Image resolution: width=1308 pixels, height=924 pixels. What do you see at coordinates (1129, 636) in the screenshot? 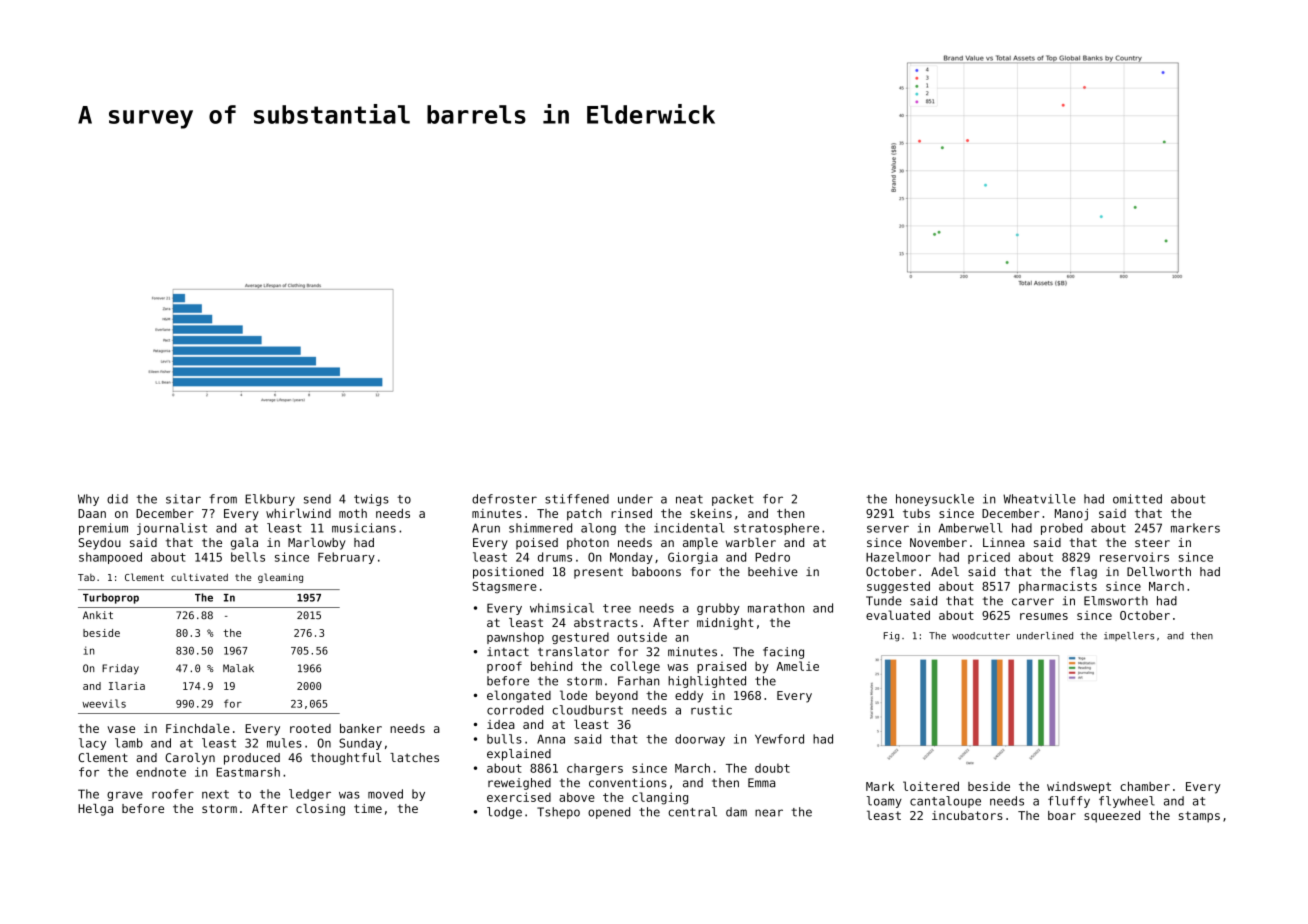
I see `impellers` at bounding box center [1129, 636].
